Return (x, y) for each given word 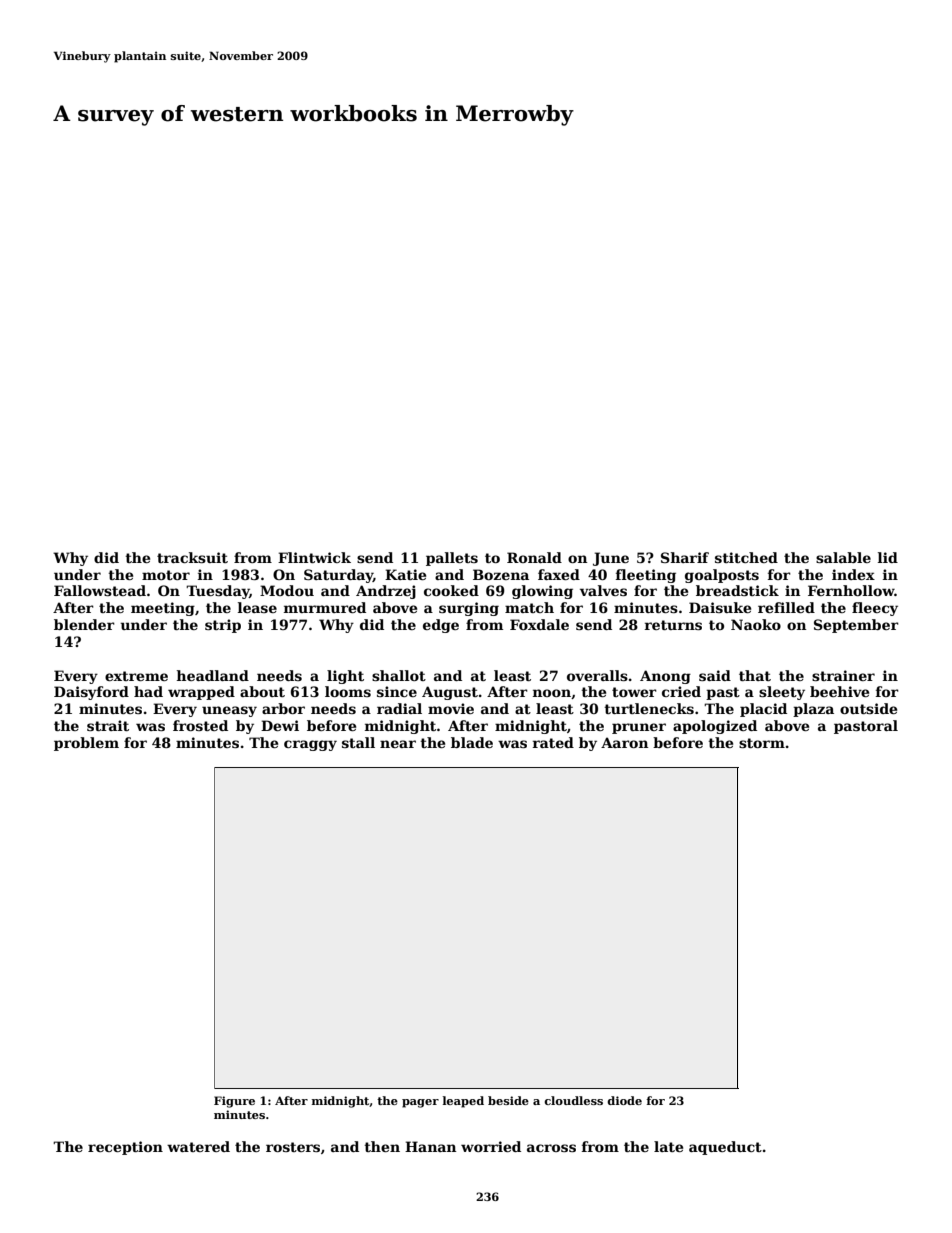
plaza (813, 710)
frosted (200, 725)
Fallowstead (100, 590)
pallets (452, 559)
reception (125, 1148)
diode (624, 1100)
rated (553, 742)
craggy (310, 745)
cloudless (573, 1100)
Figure (234, 1102)
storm (762, 743)
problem (86, 744)
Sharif (685, 557)
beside (508, 1100)
